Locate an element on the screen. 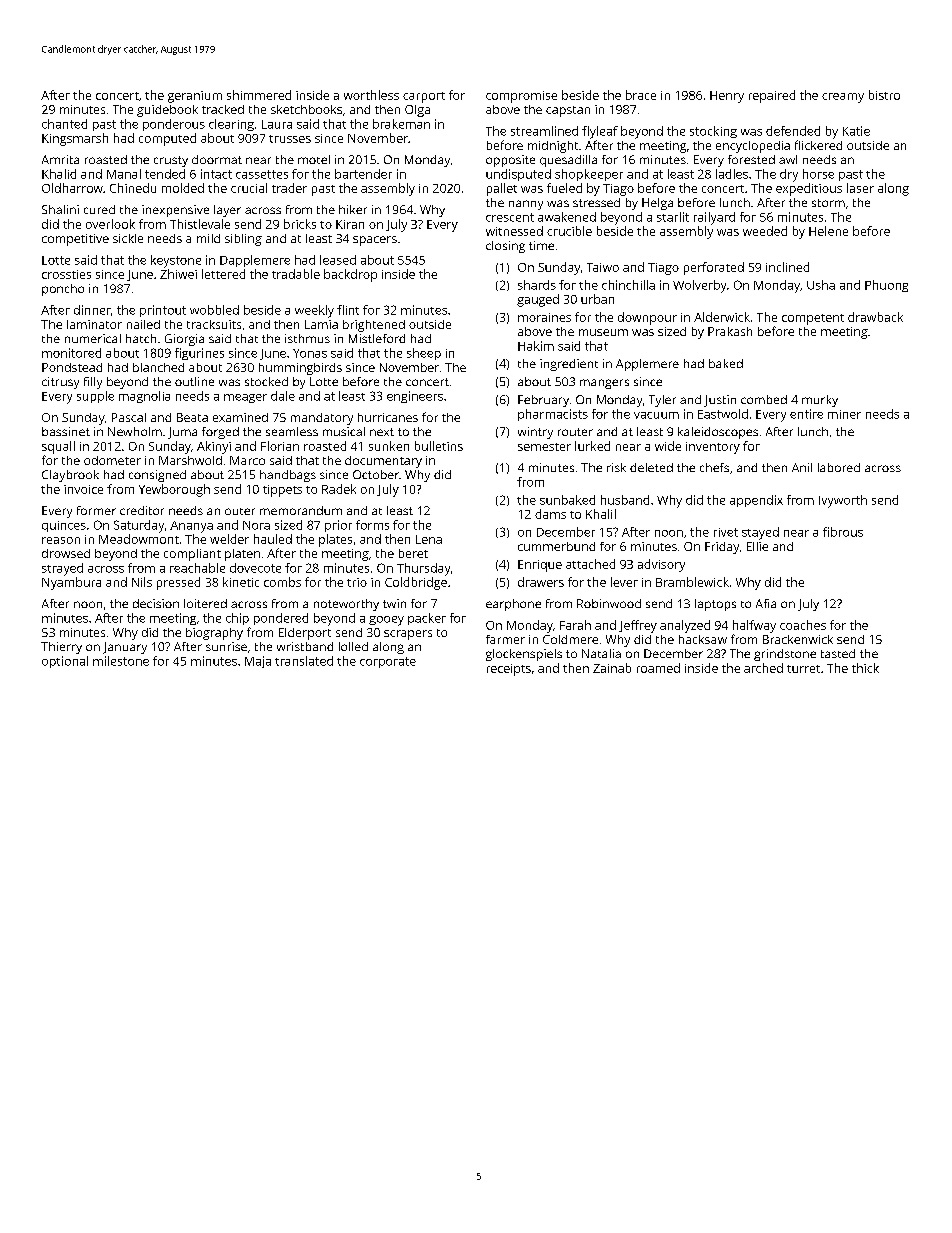 The image size is (952, 1233). perforated is located at coordinates (714, 268).
